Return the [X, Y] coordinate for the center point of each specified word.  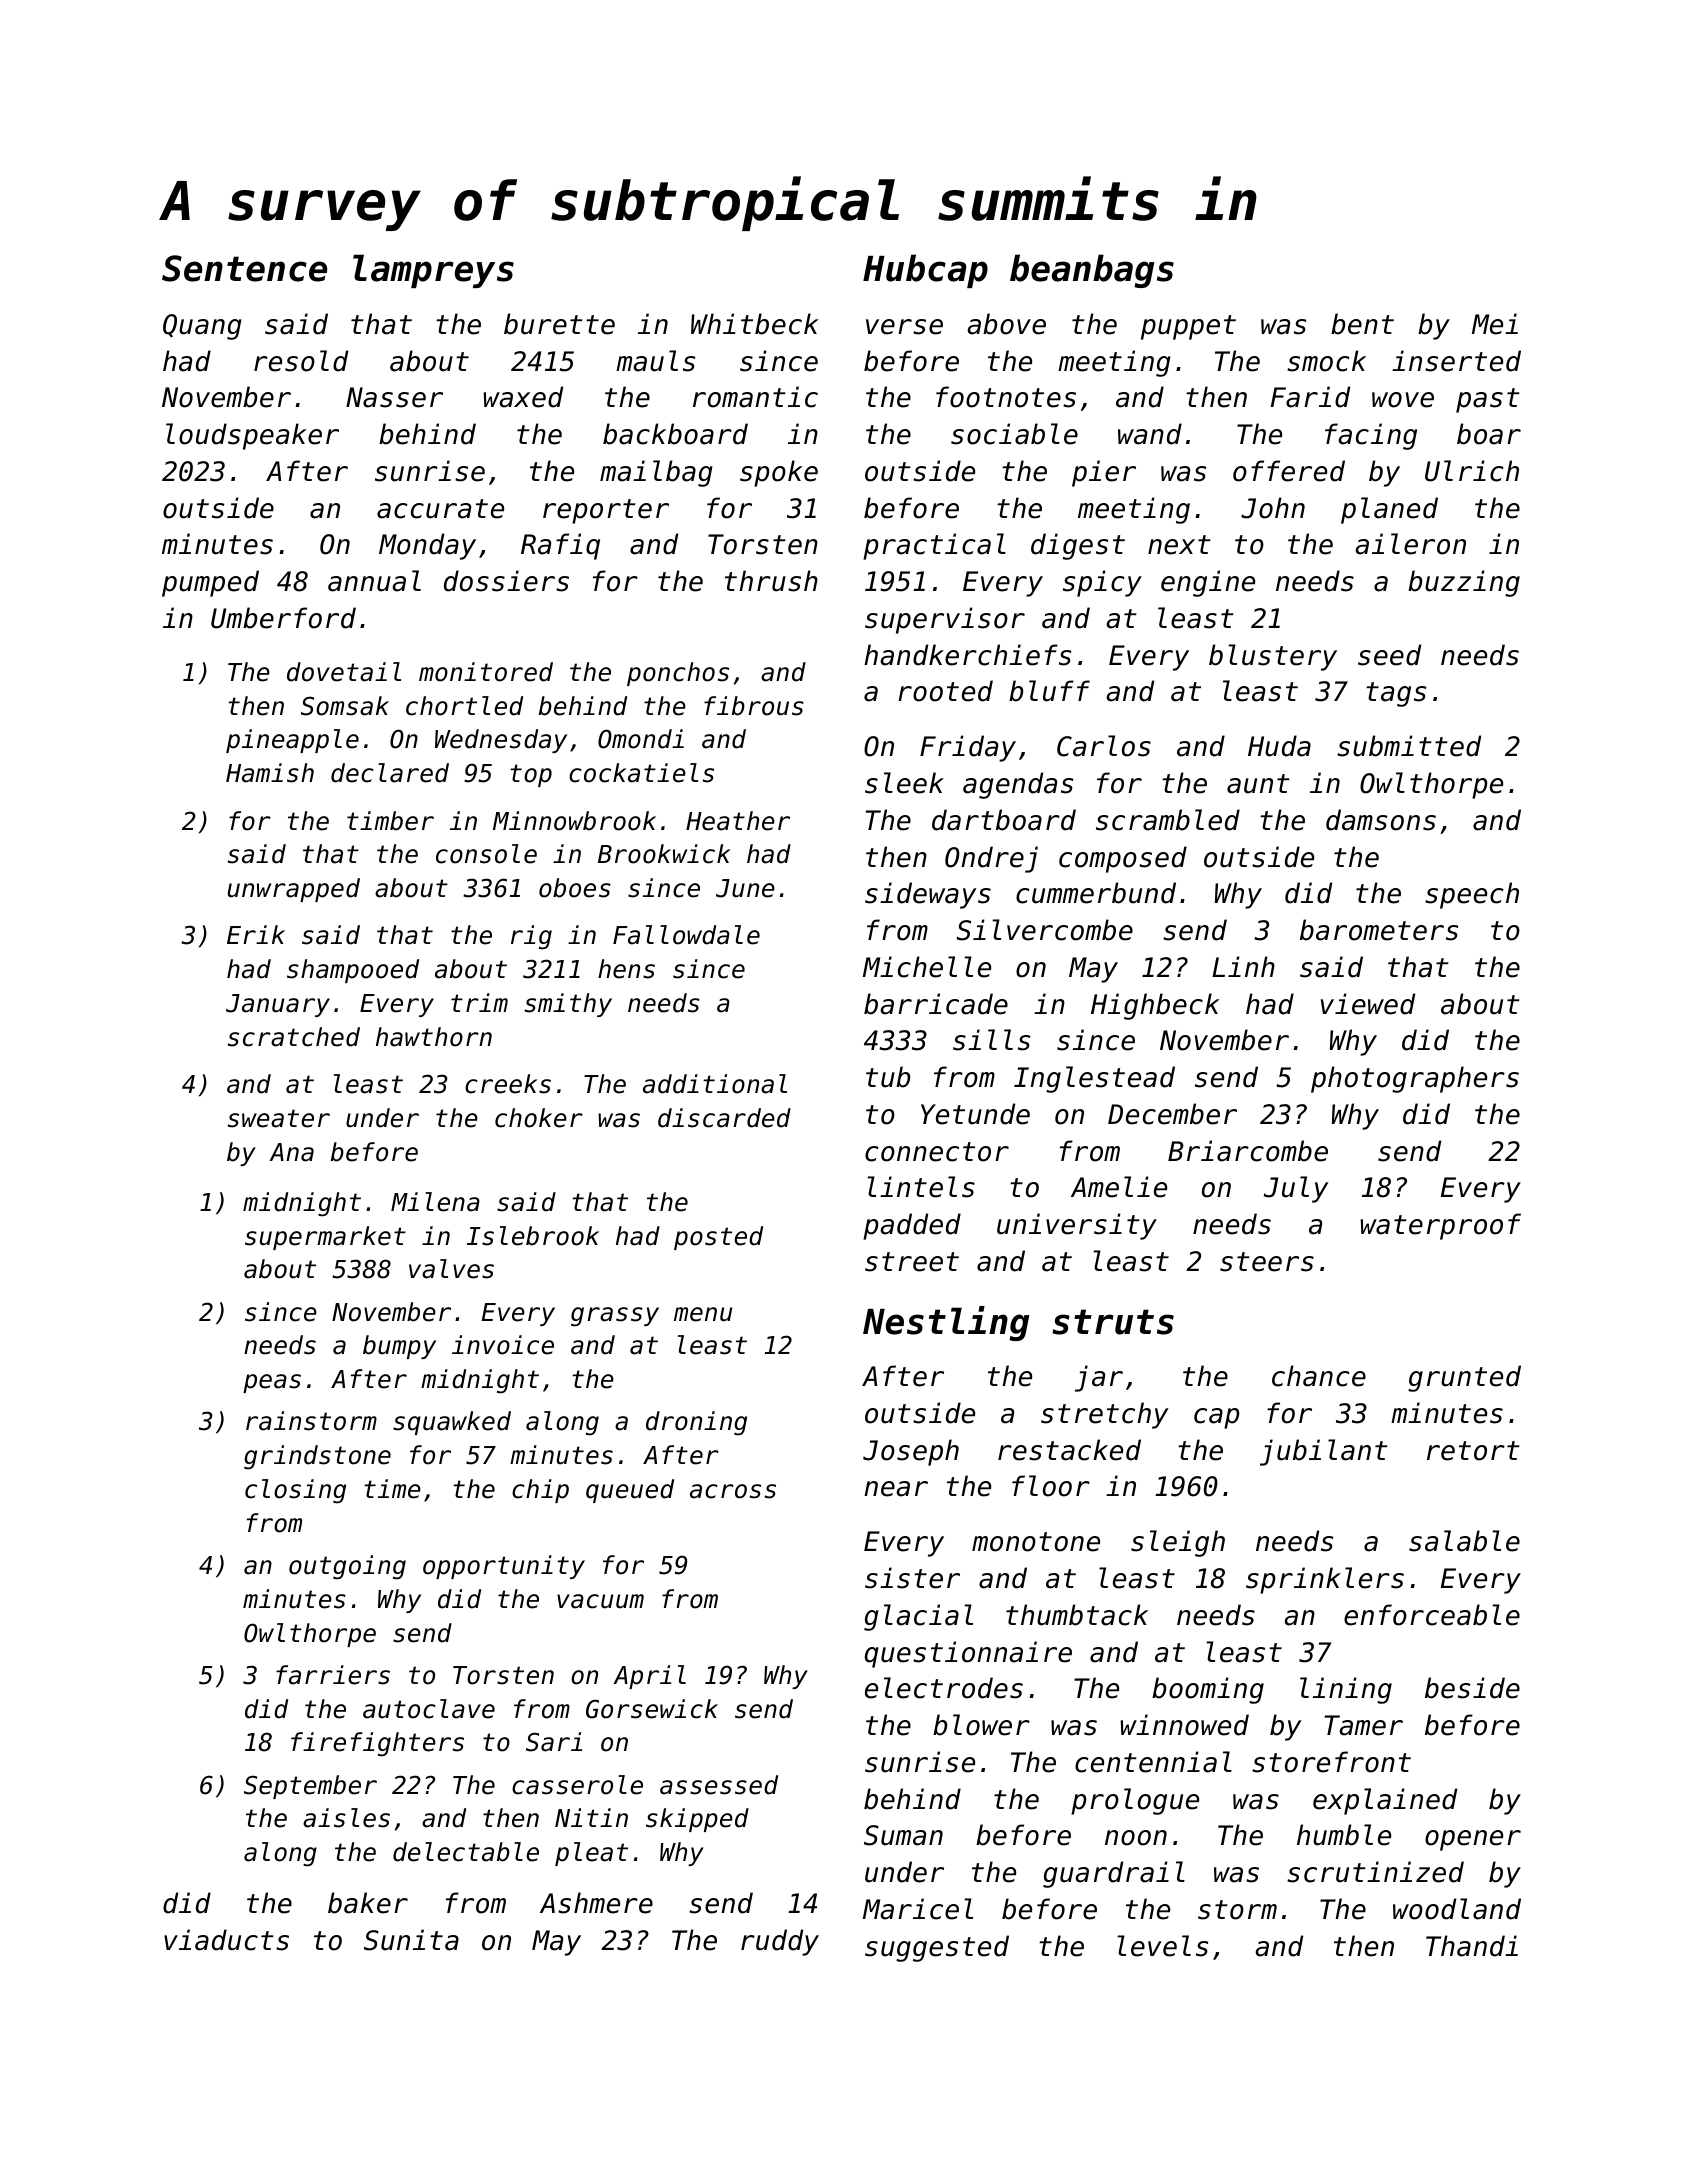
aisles [346, 1818]
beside [1472, 1688]
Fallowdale [686, 935]
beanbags [1092, 271]
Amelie [1119, 1187]
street [912, 1262]
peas [272, 1383]
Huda [1279, 746]
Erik [256, 934]
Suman [903, 1835]
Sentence [244, 268]
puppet [1188, 327]
